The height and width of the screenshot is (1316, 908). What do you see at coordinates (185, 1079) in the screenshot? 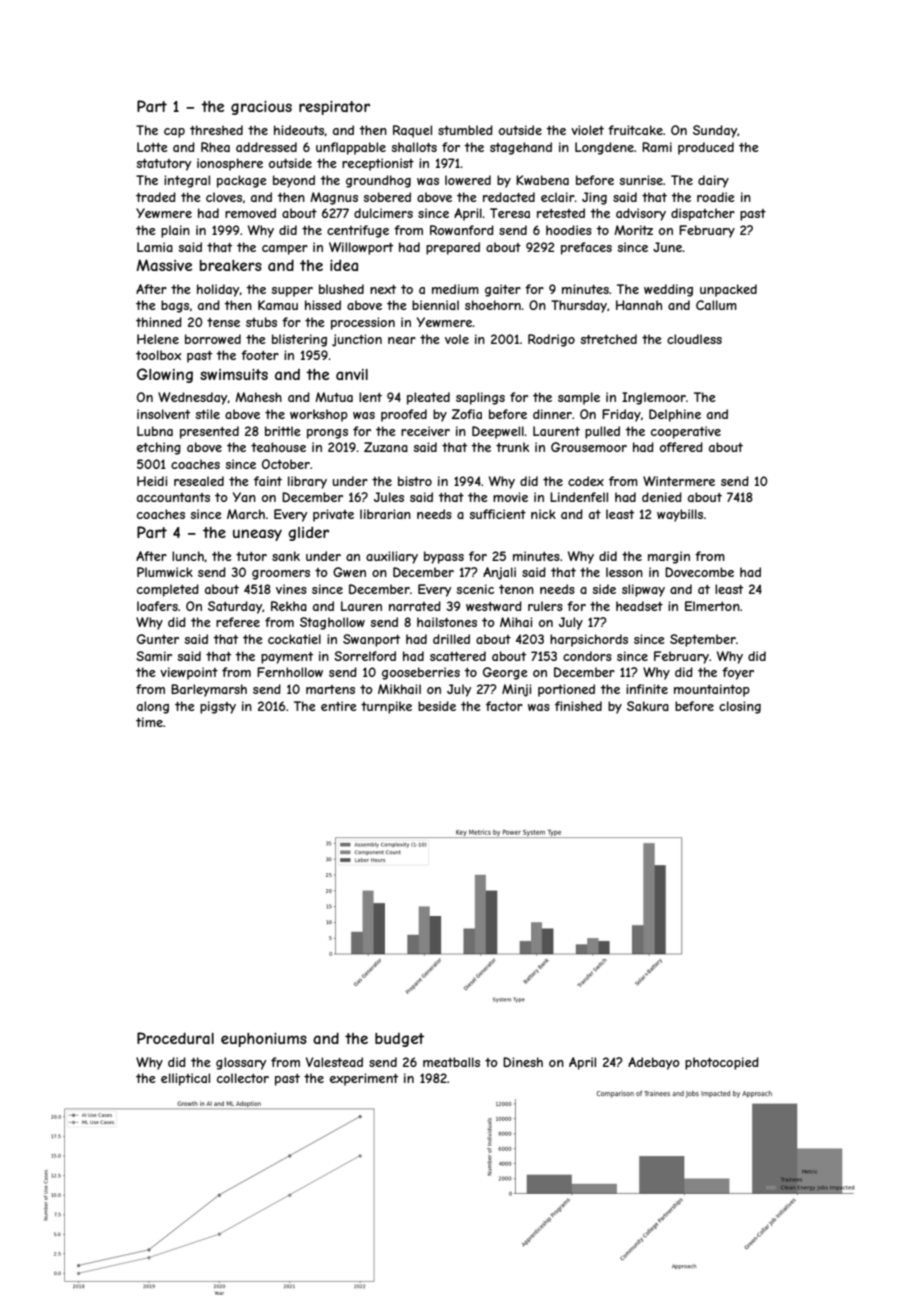
I see `elliptical` at bounding box center [185, 1079].
